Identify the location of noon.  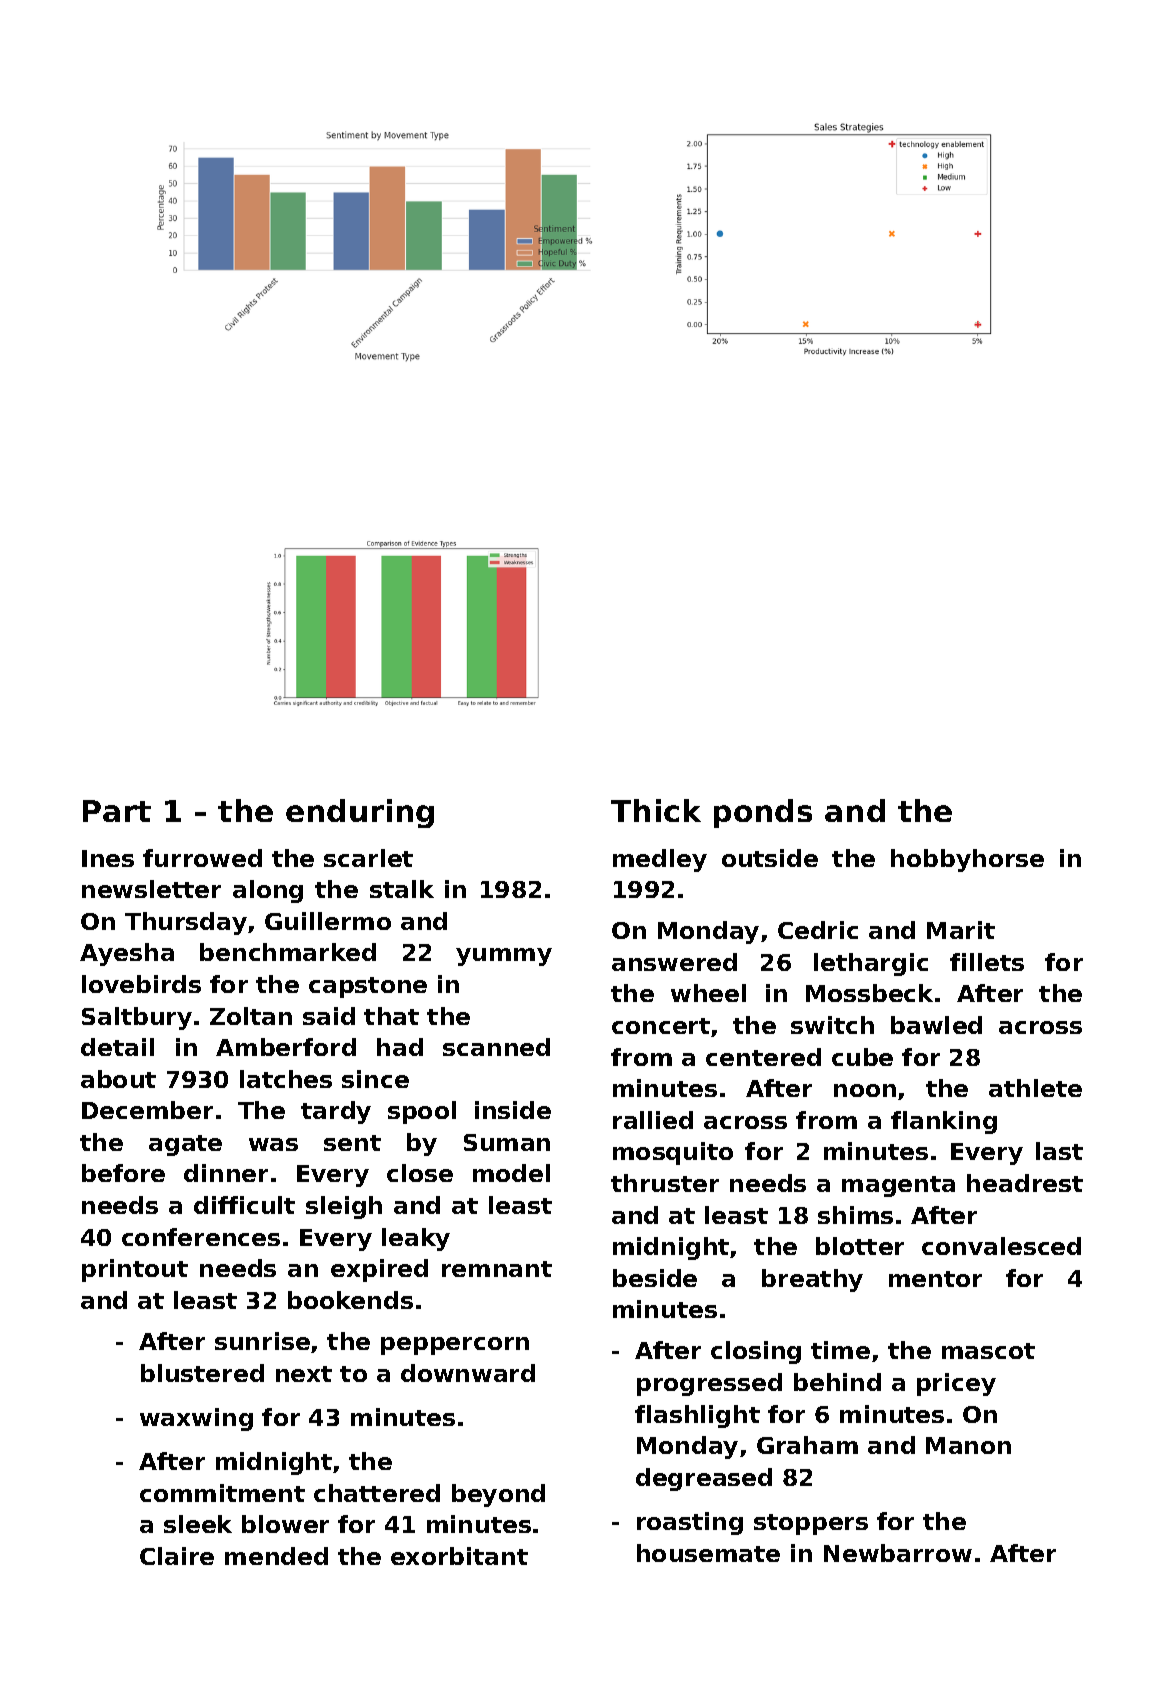
(865, 1090).
